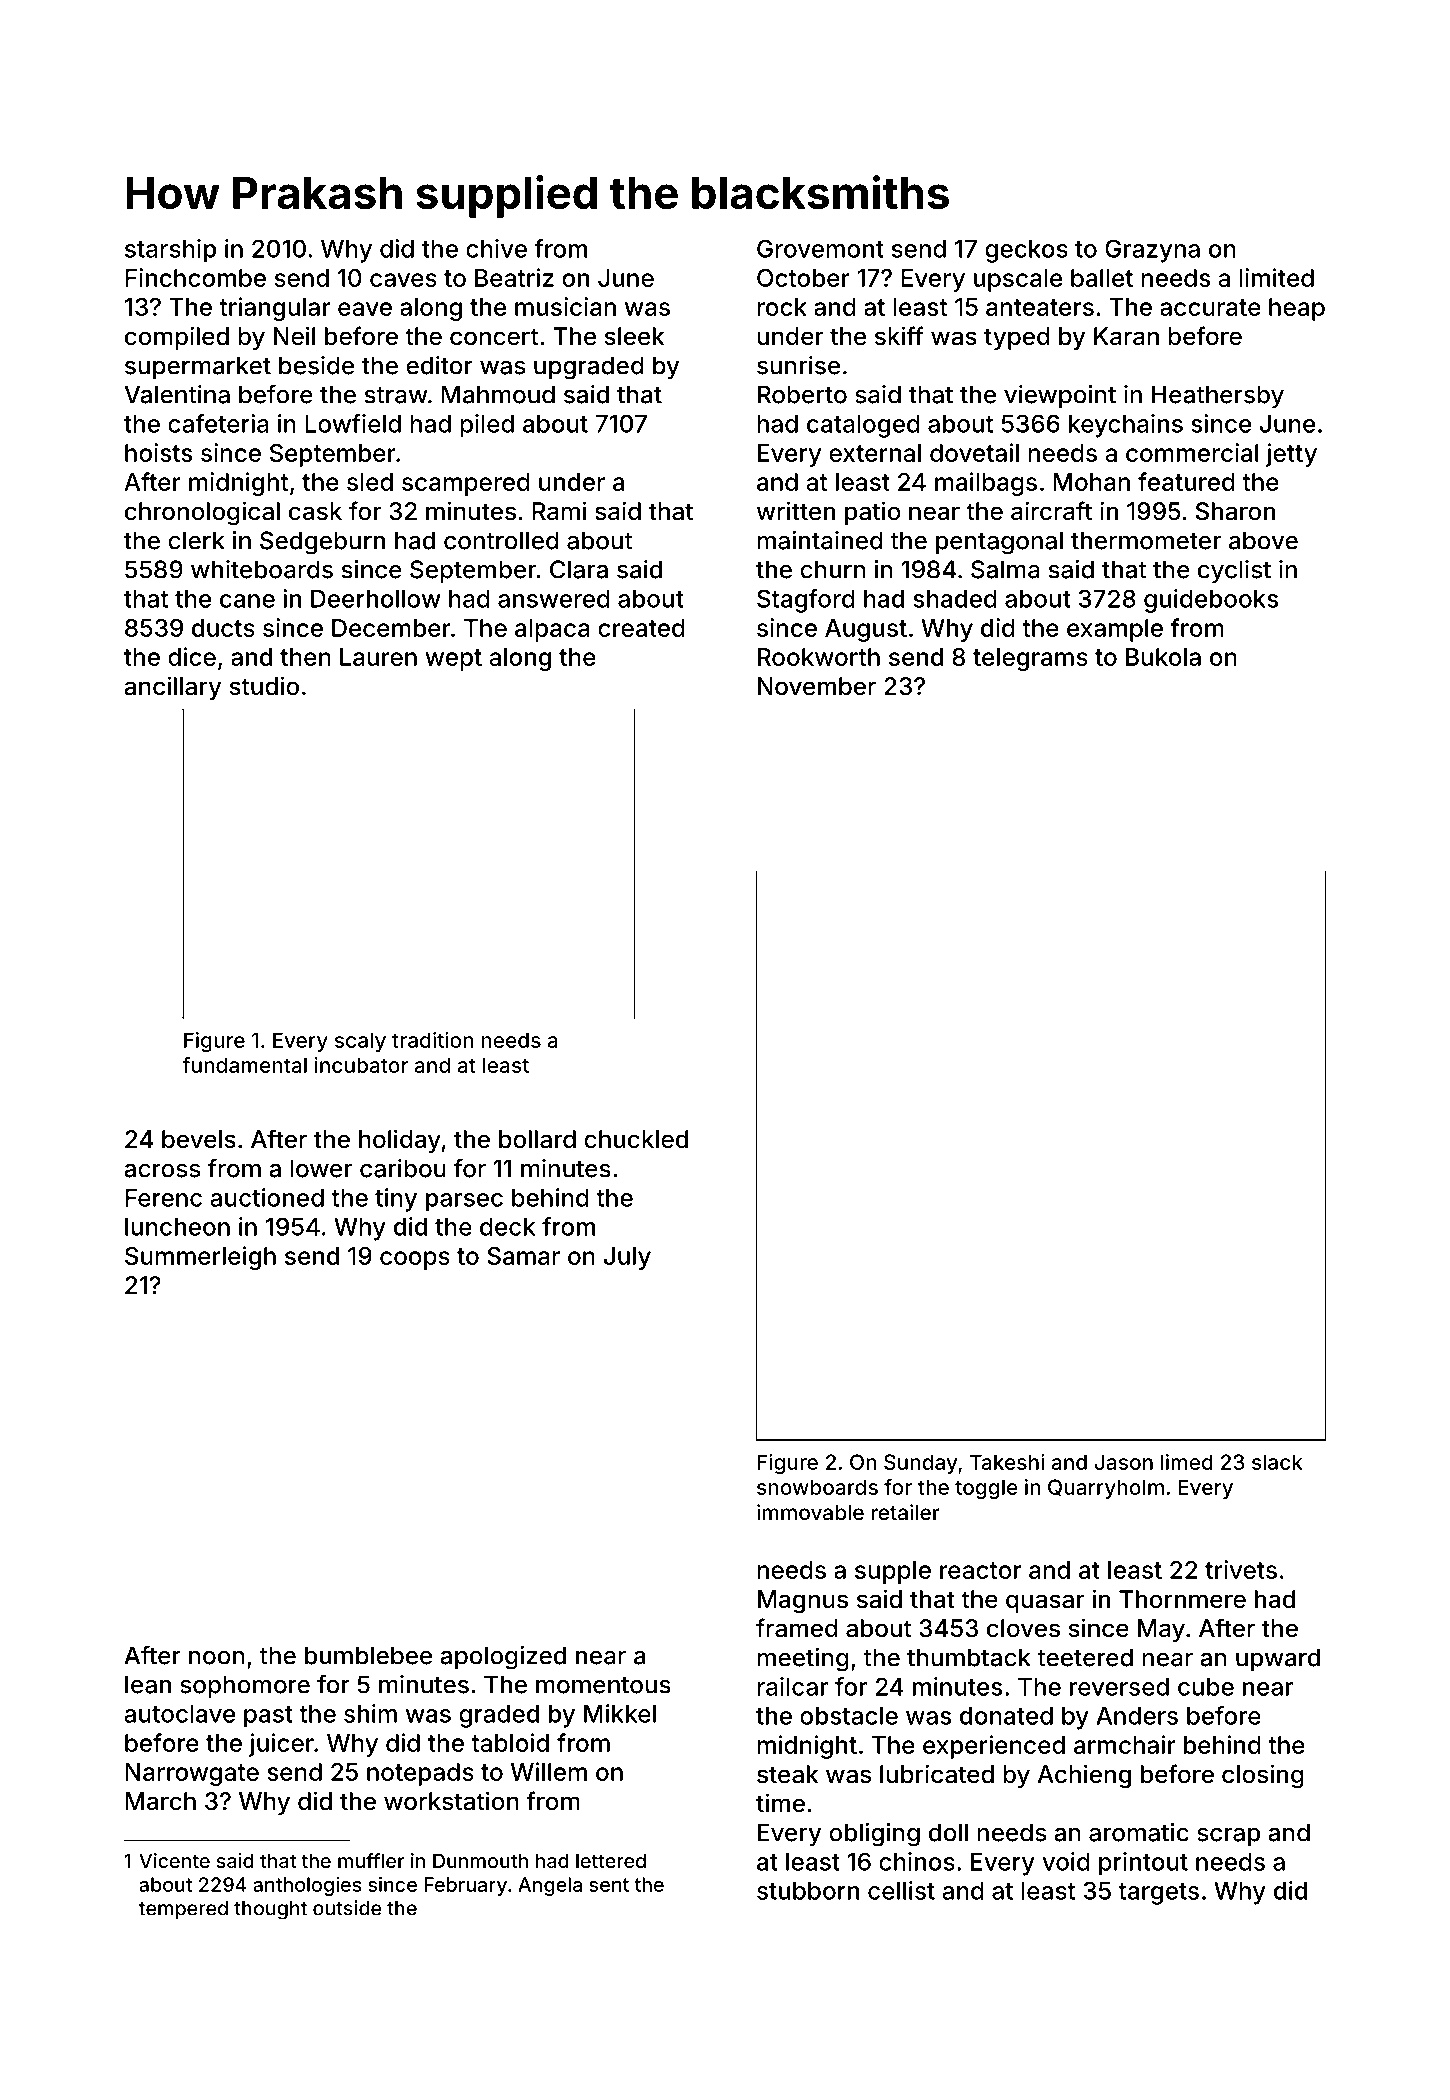 Image resolution: width=1450 pixels, height=2100 pixels. Describe the element at coordinates (1163, 657) in the screenshot. I see `Bukola` at that location.
